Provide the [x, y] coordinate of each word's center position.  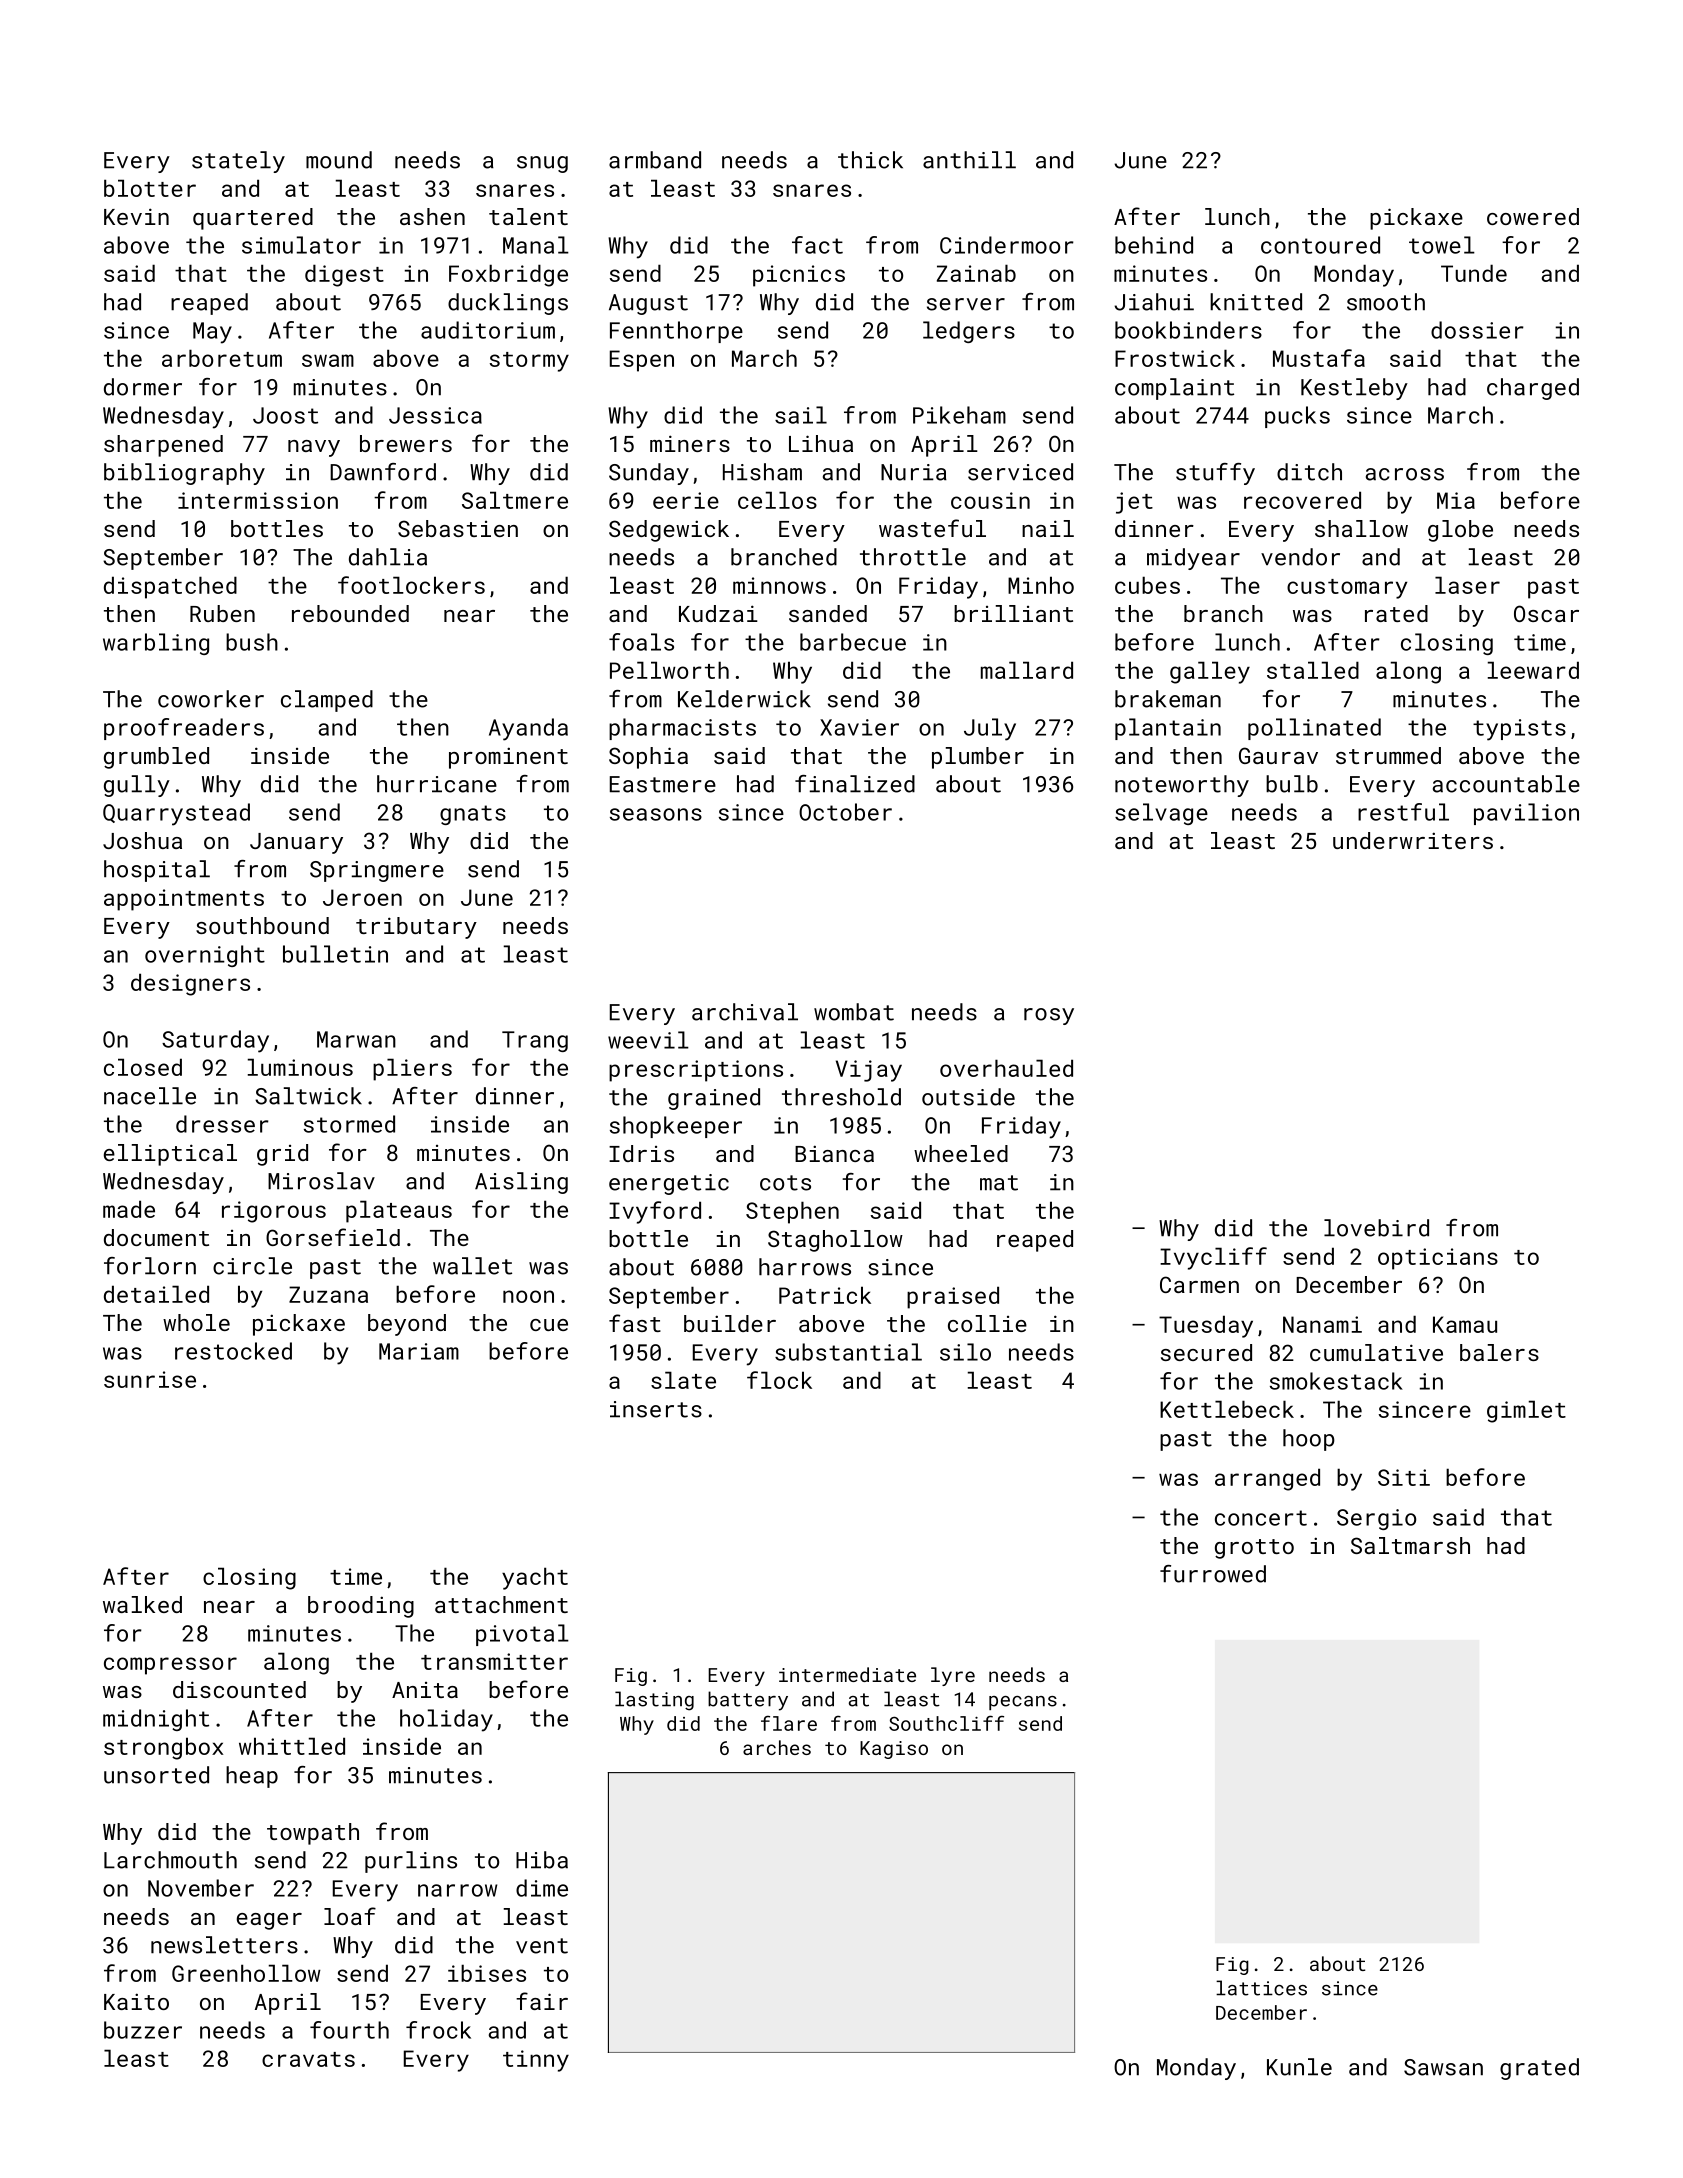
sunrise [150, 1379]
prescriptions [696, 1071]
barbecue [853, 642]
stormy [529, 362]
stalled [1313, 670]
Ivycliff [1213, 1258]
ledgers [969, 332]
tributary [416, 928]
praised [953, 1297]
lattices [1261, 1988]
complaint [1174, 389]
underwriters [1413, 840]
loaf [350, 1916]
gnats [473, 815]
